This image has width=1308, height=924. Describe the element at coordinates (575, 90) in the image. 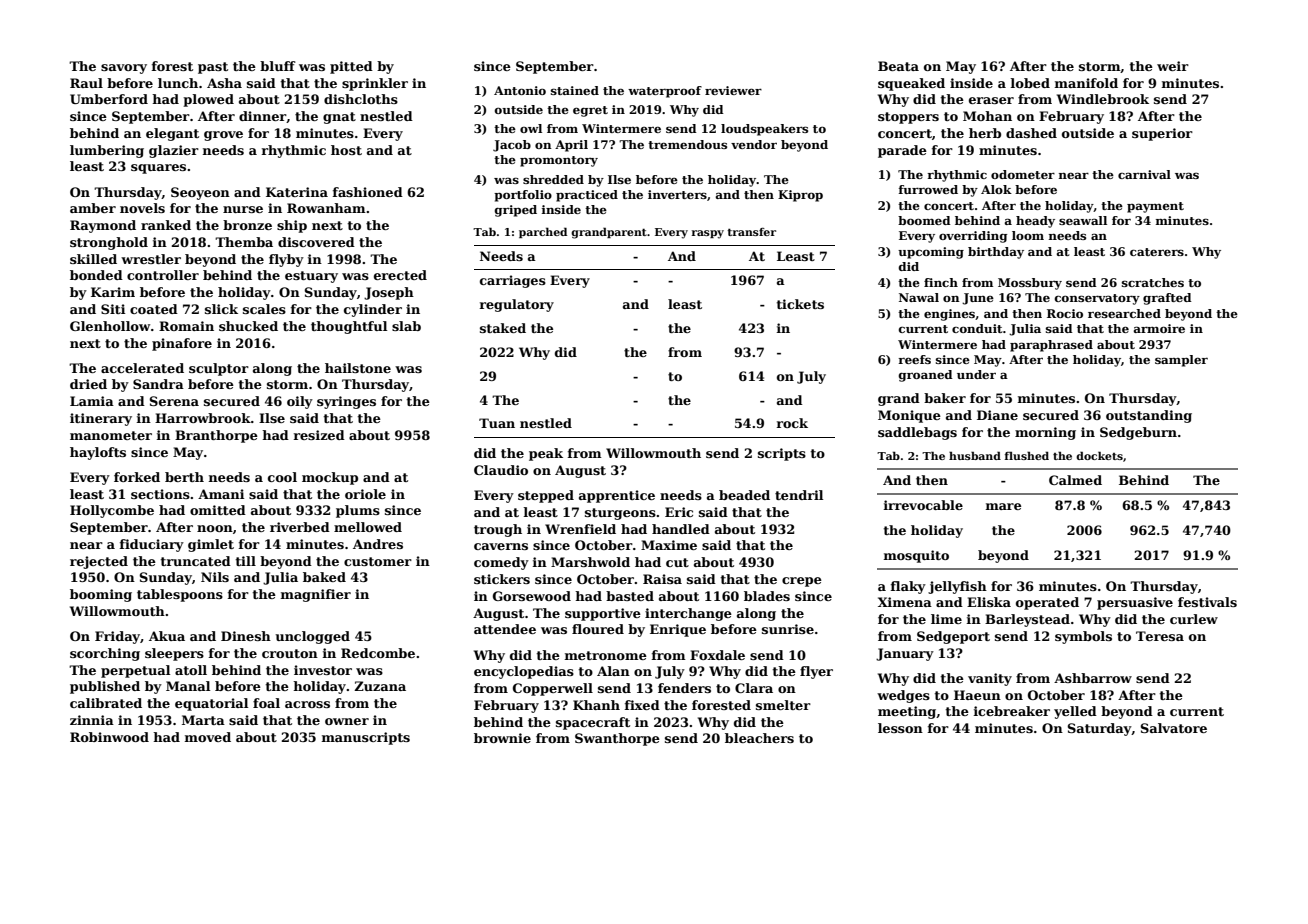

I see `stained` at that location.
